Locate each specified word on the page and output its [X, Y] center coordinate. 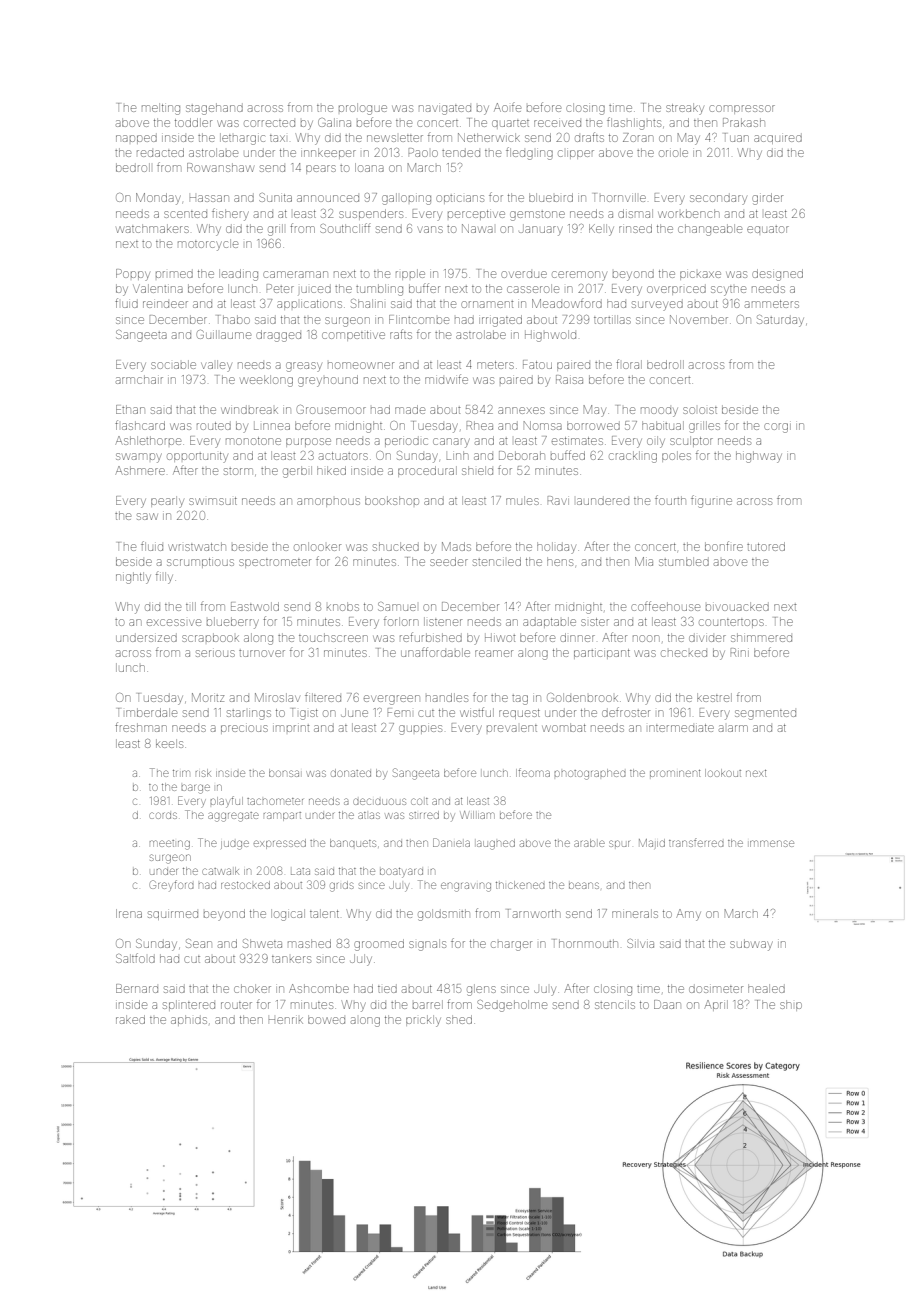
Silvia [640, 943]
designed [777, 275]
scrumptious [200, 563]
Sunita [275, 197]
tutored [766, 546]
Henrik [286, 1020]
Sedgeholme [512, 1006]
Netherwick [489, 137]
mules [522, 500]
